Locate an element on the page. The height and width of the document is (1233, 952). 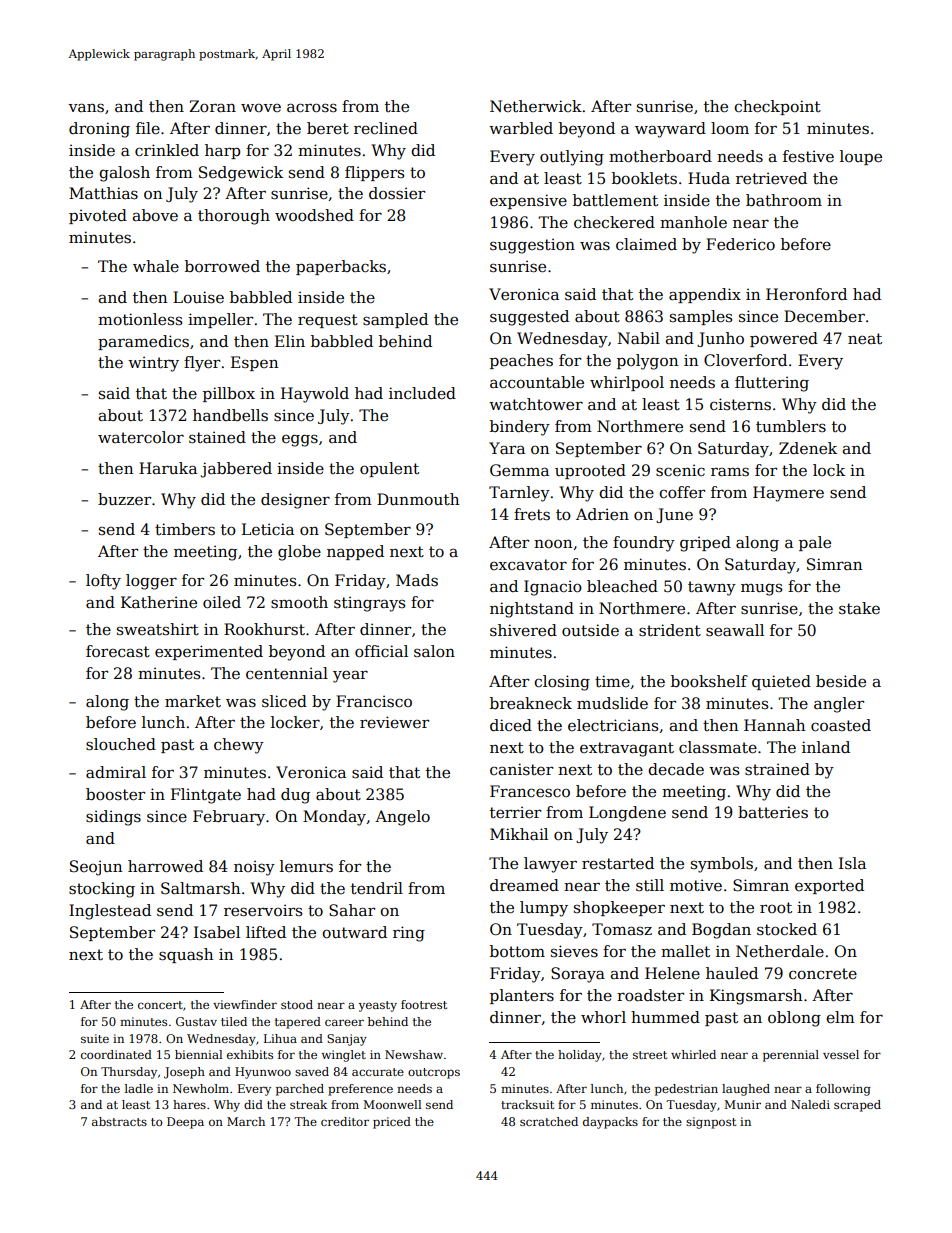
watercolor is located at coordinates (141, 437).
